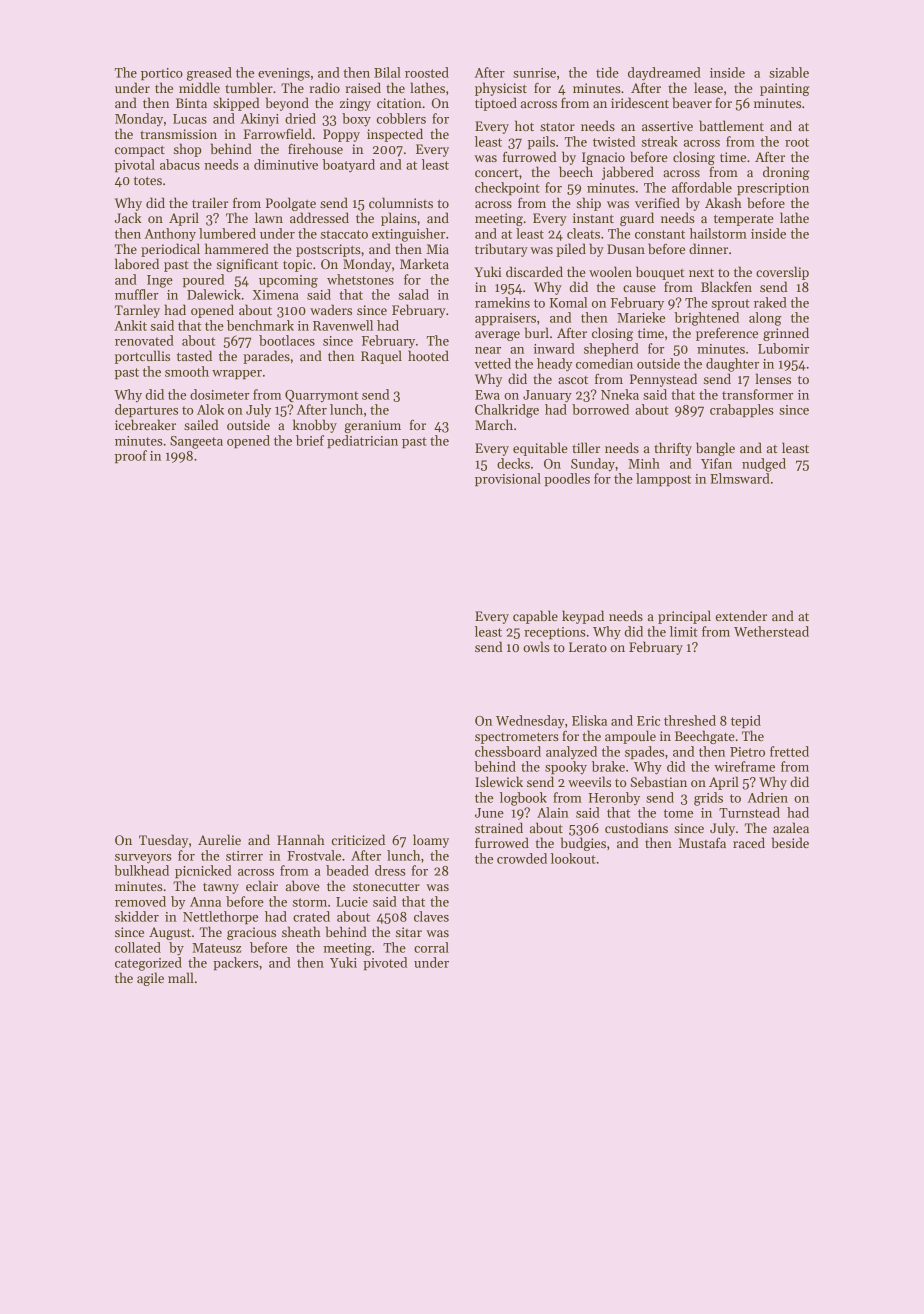 Image resolution: width=924 pixels, height=1314 pixels. What do you see at coordinates (497, 336) in the document?
I see `average` at bounding box center [497, 336].
